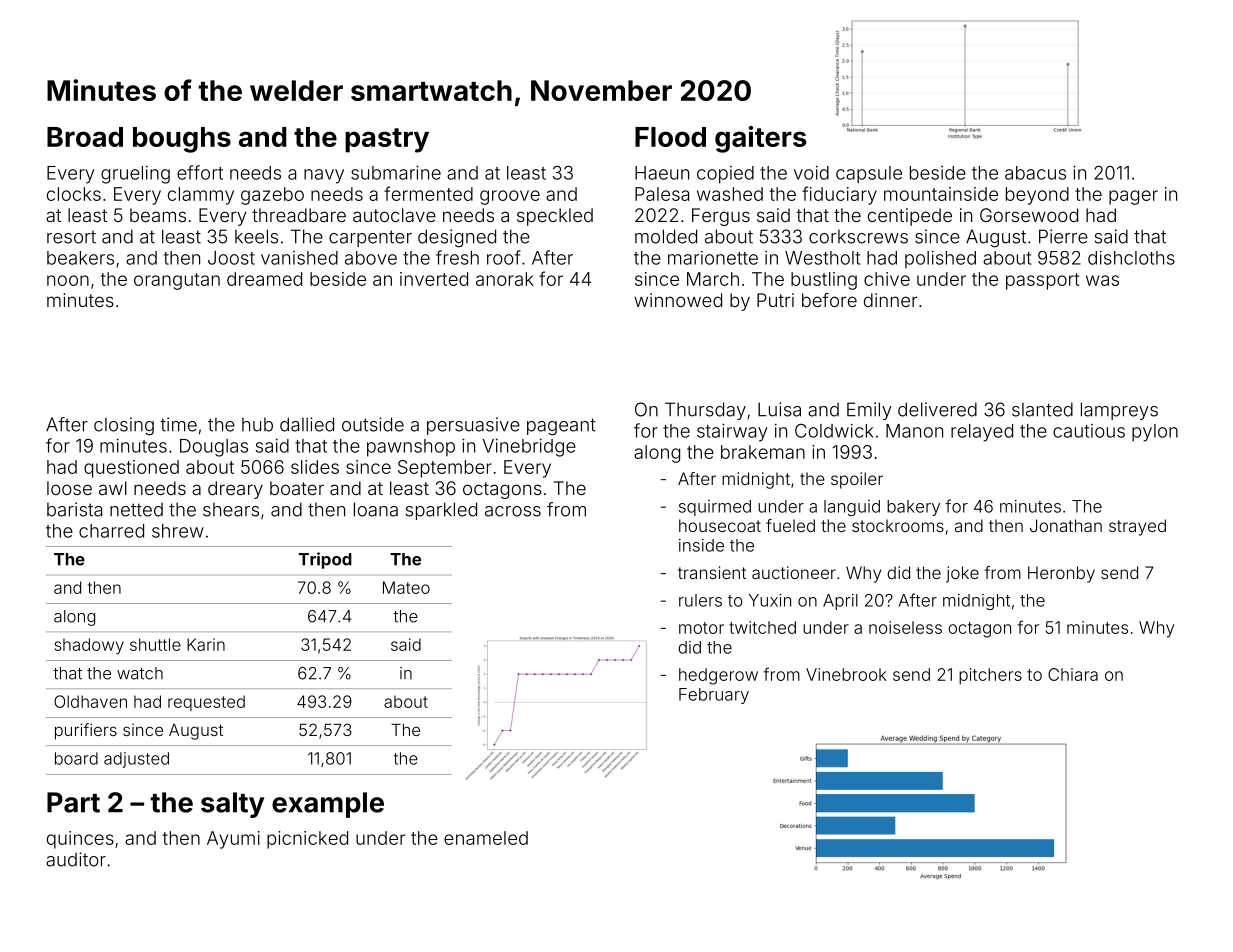 Image resolution: width=1233 pixels, height=952 pixels. I want to click on Flood, so click(670, 137).
